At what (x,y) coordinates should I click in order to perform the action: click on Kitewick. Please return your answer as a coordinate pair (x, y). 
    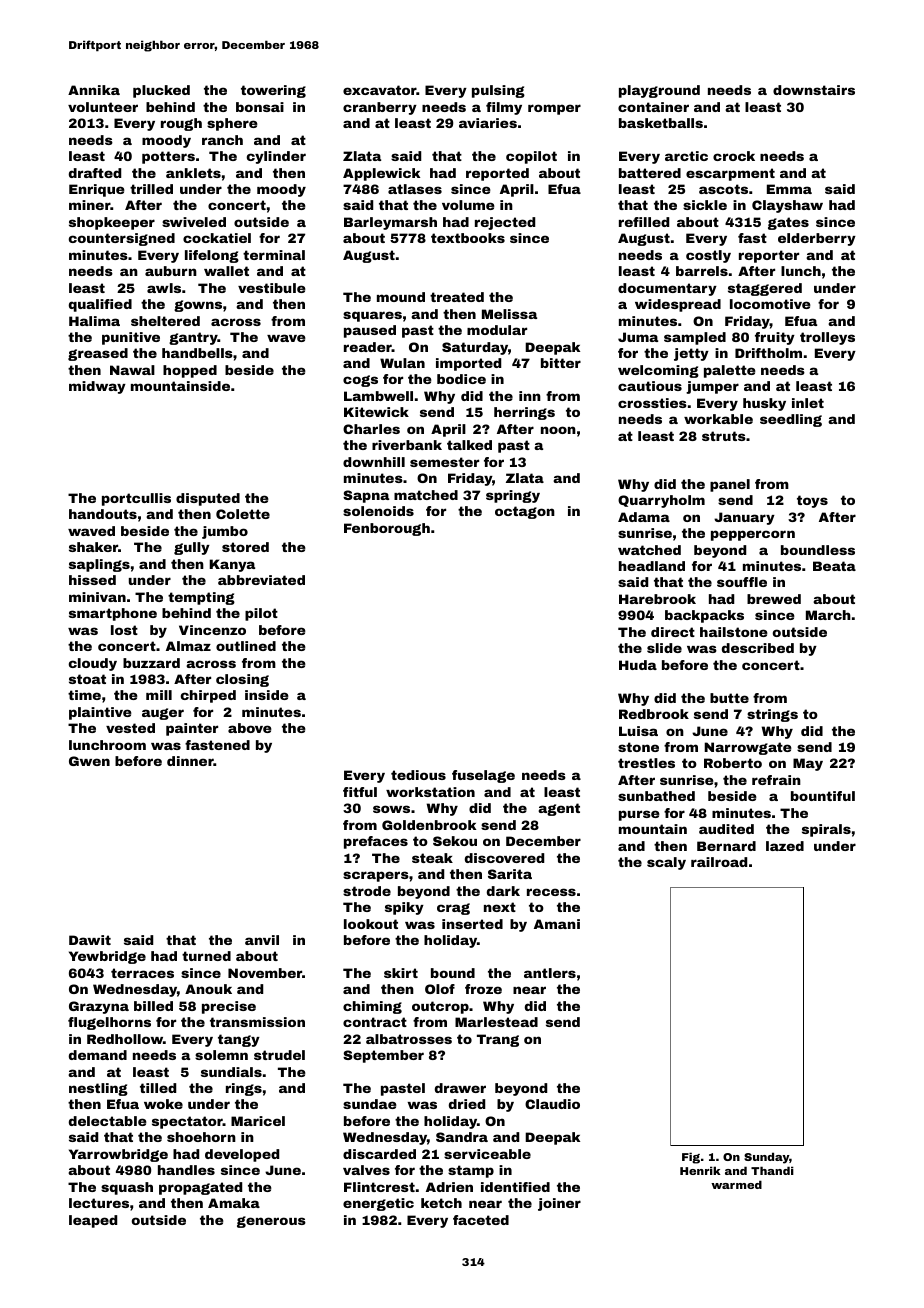
    Looking at the image, I should click on (376, 412).
